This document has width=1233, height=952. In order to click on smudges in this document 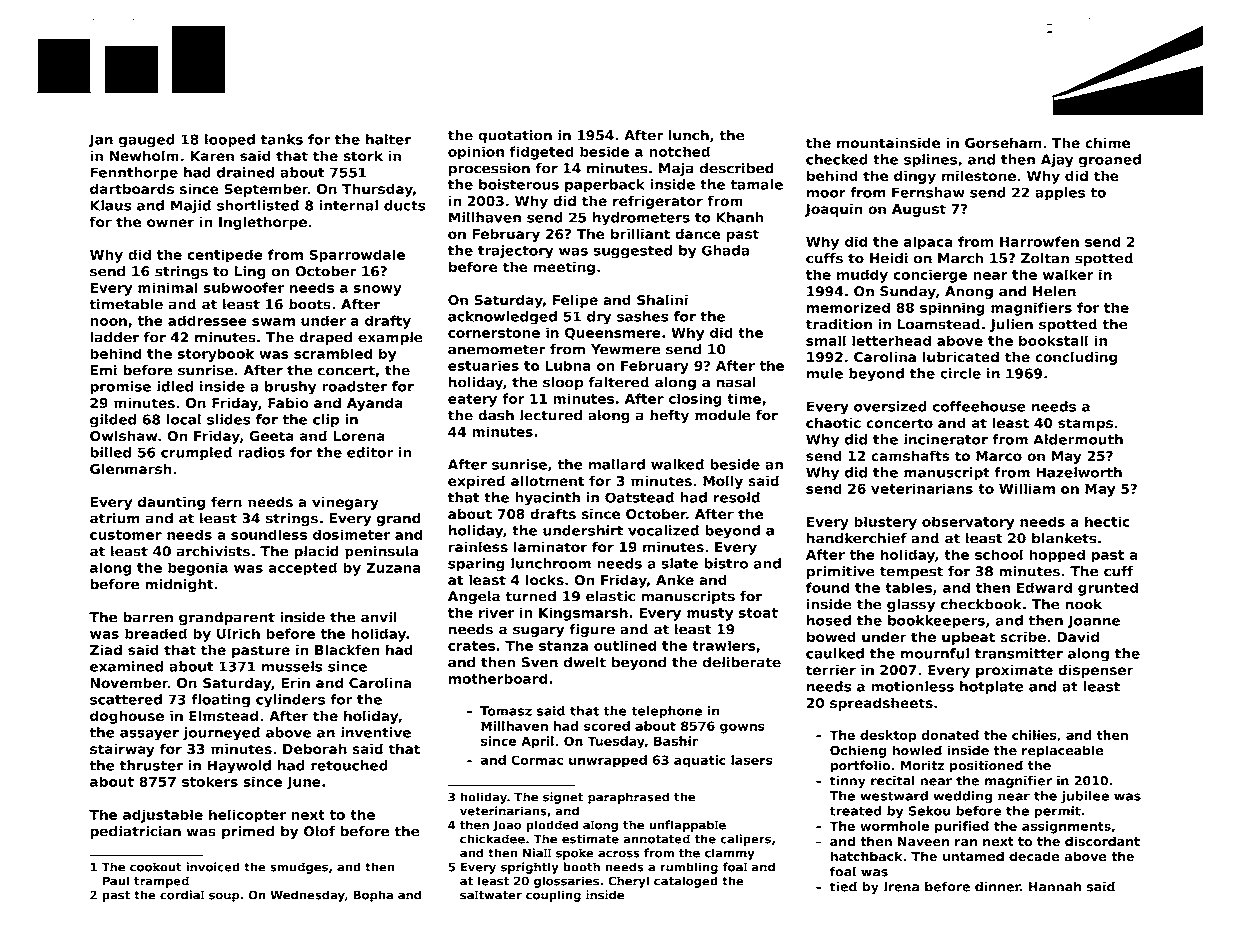, I will do `click(299, 868)`.
